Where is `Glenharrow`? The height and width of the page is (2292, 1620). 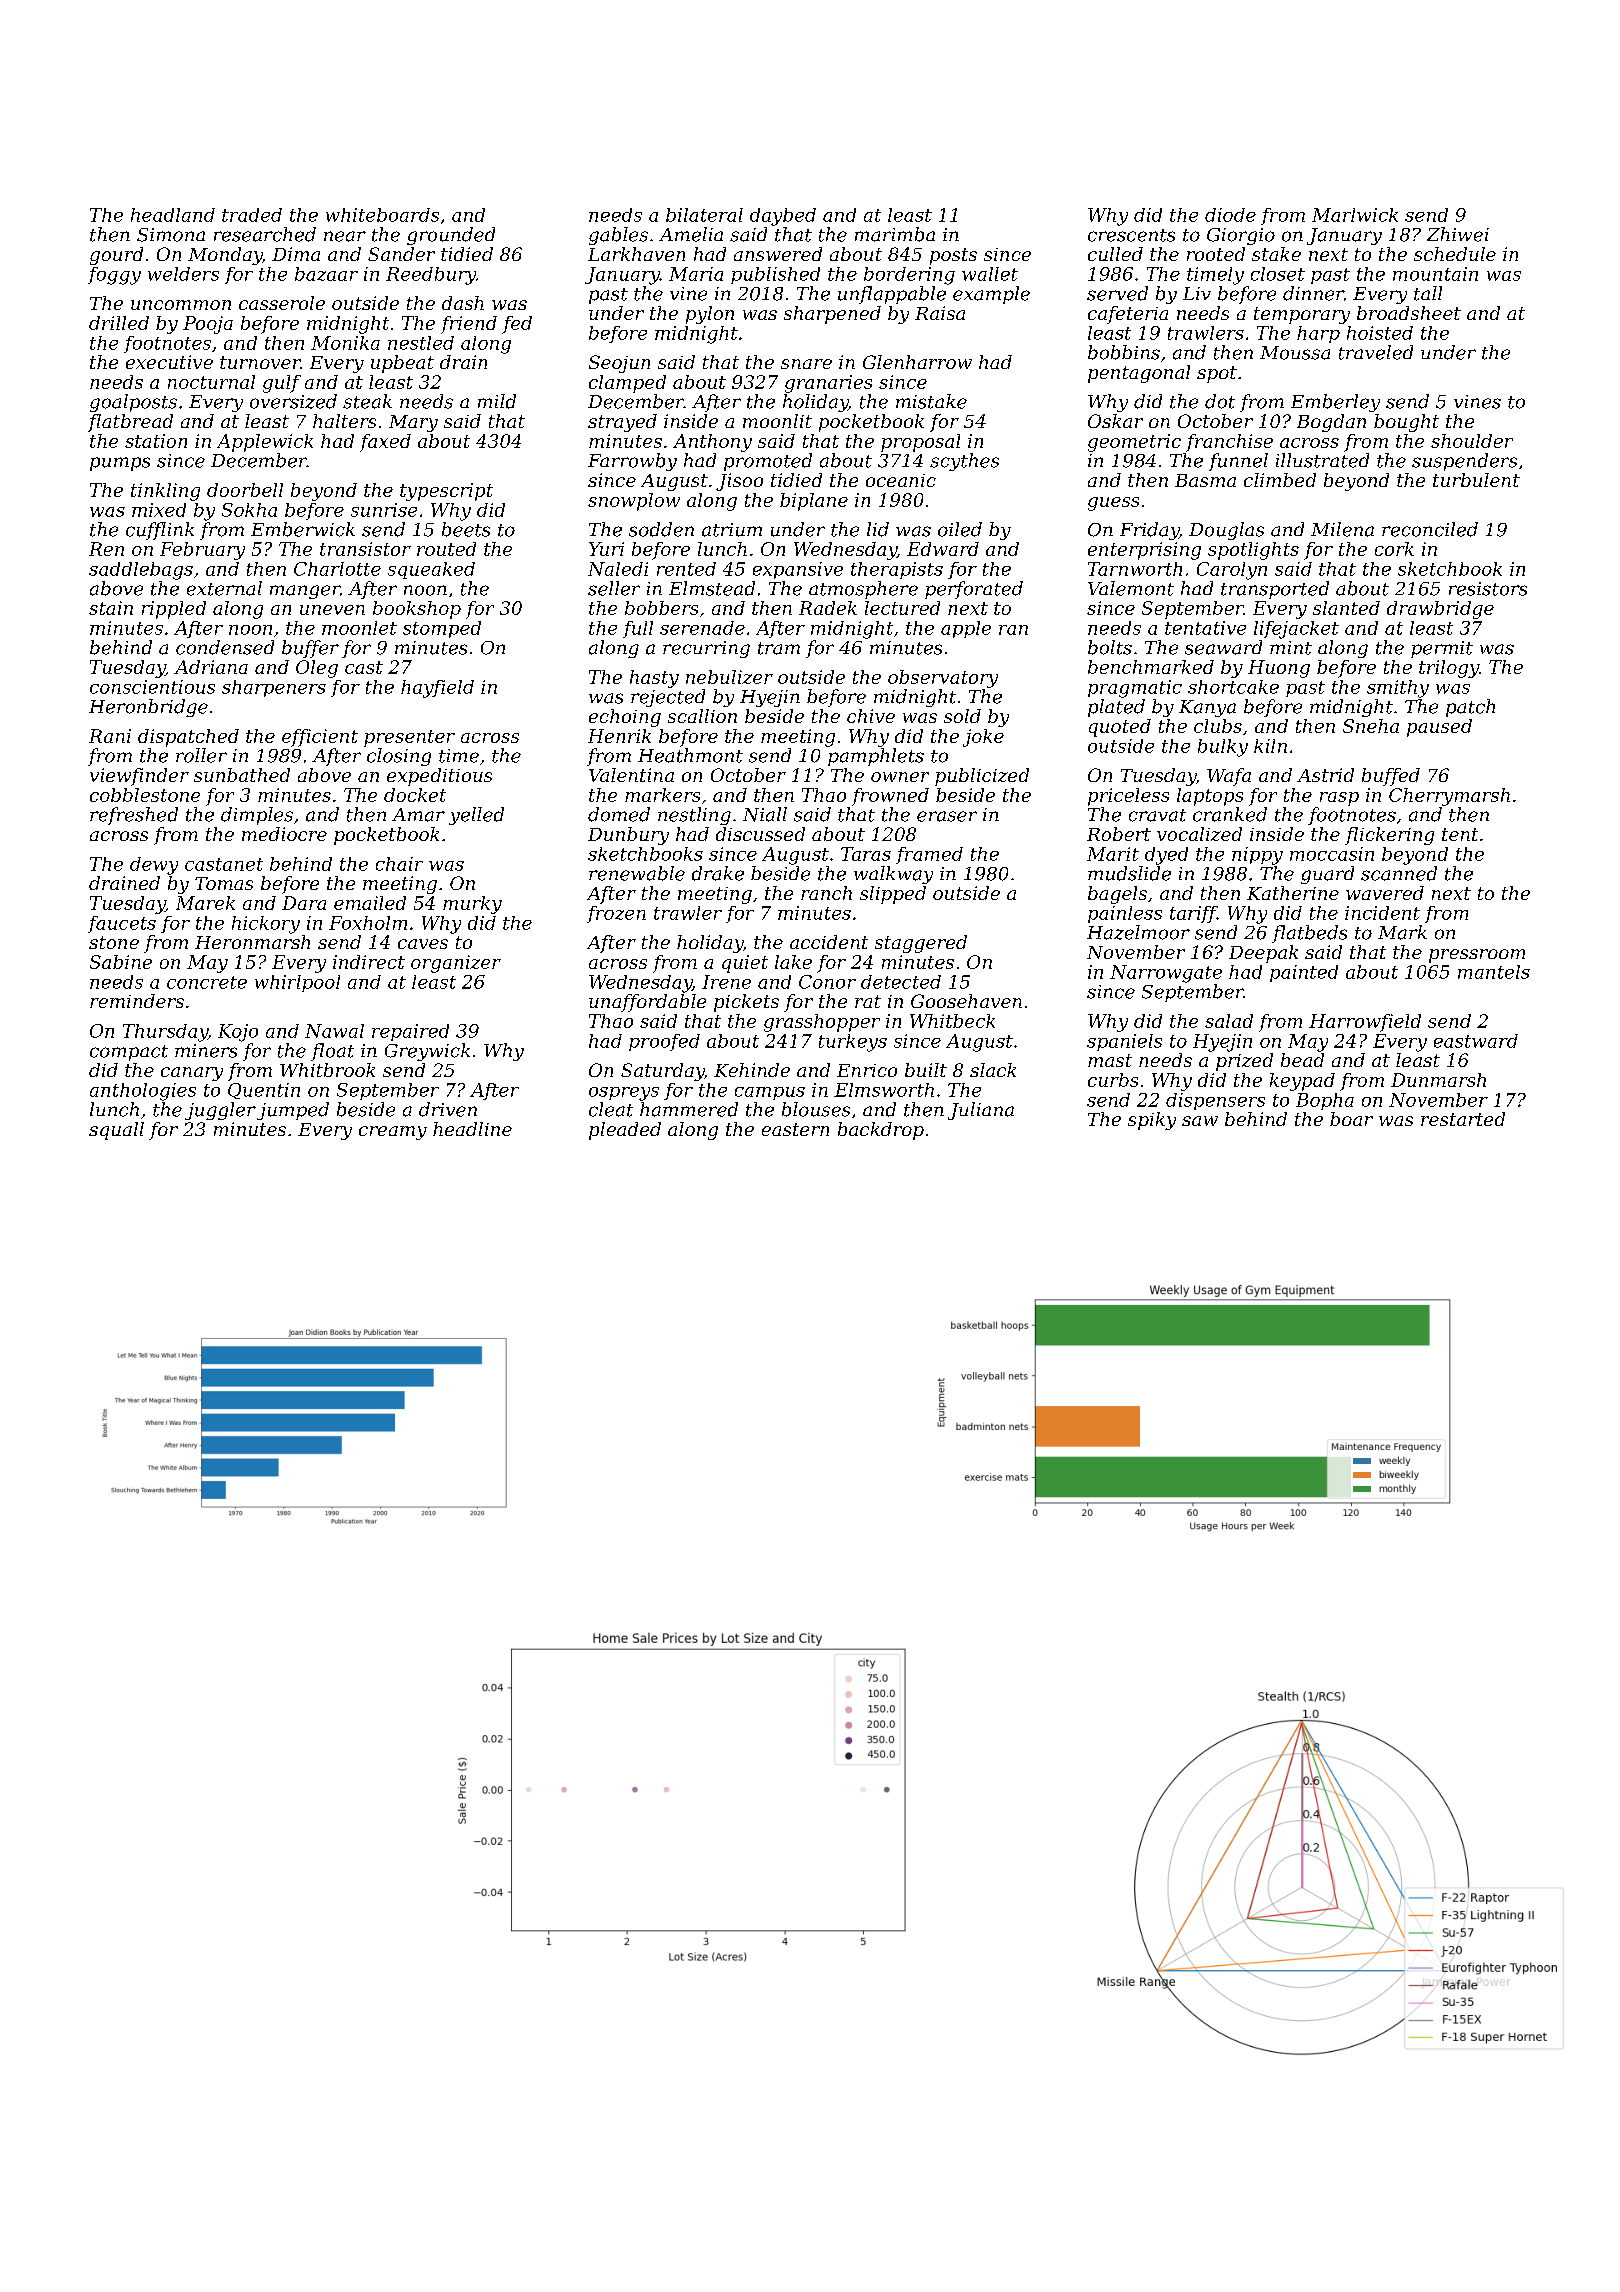
Glenharrow is located at coordinates (917, 362).
